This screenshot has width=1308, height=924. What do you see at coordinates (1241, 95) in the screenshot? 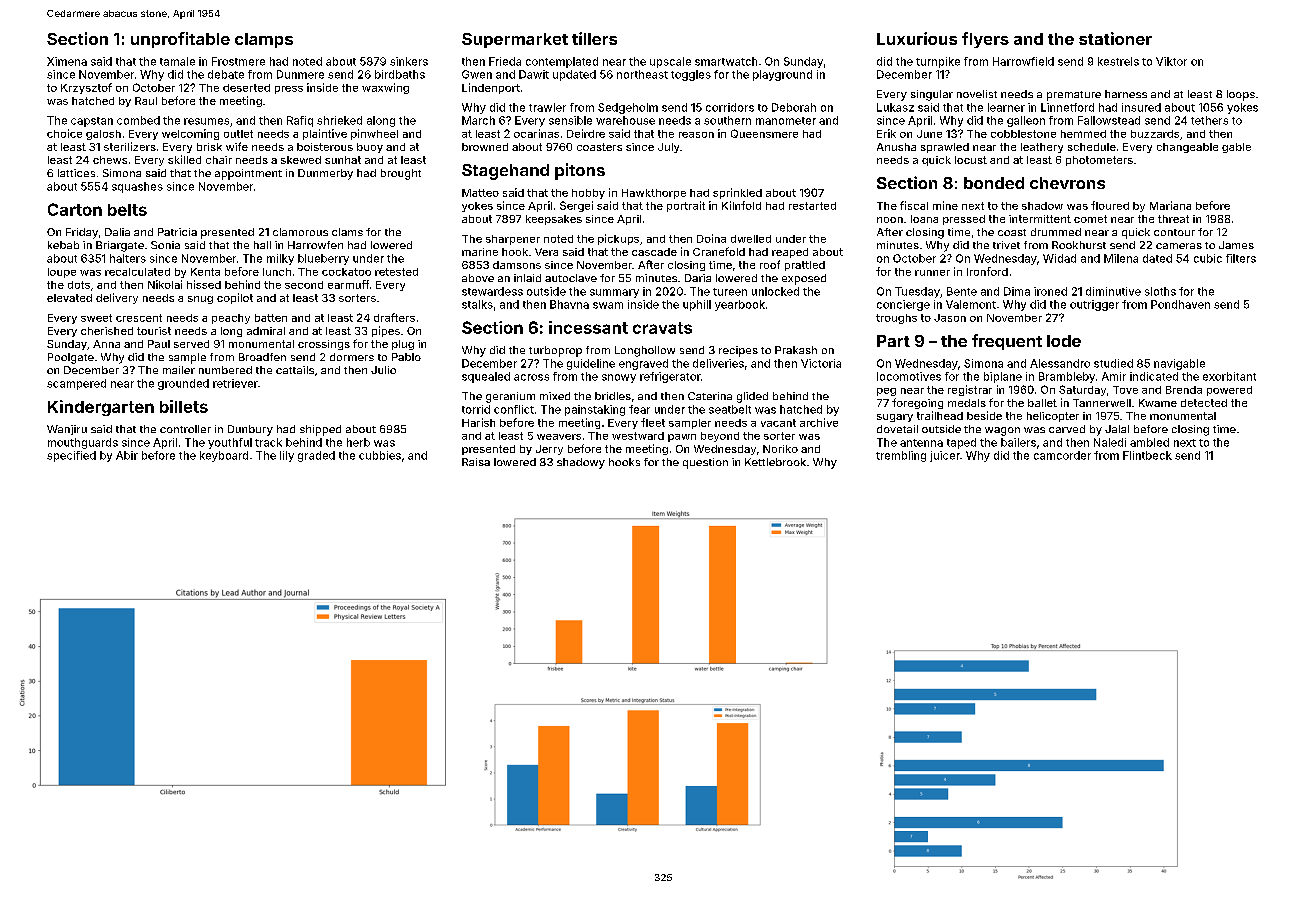
I see `loops` at bounding box center [1241, 95].
